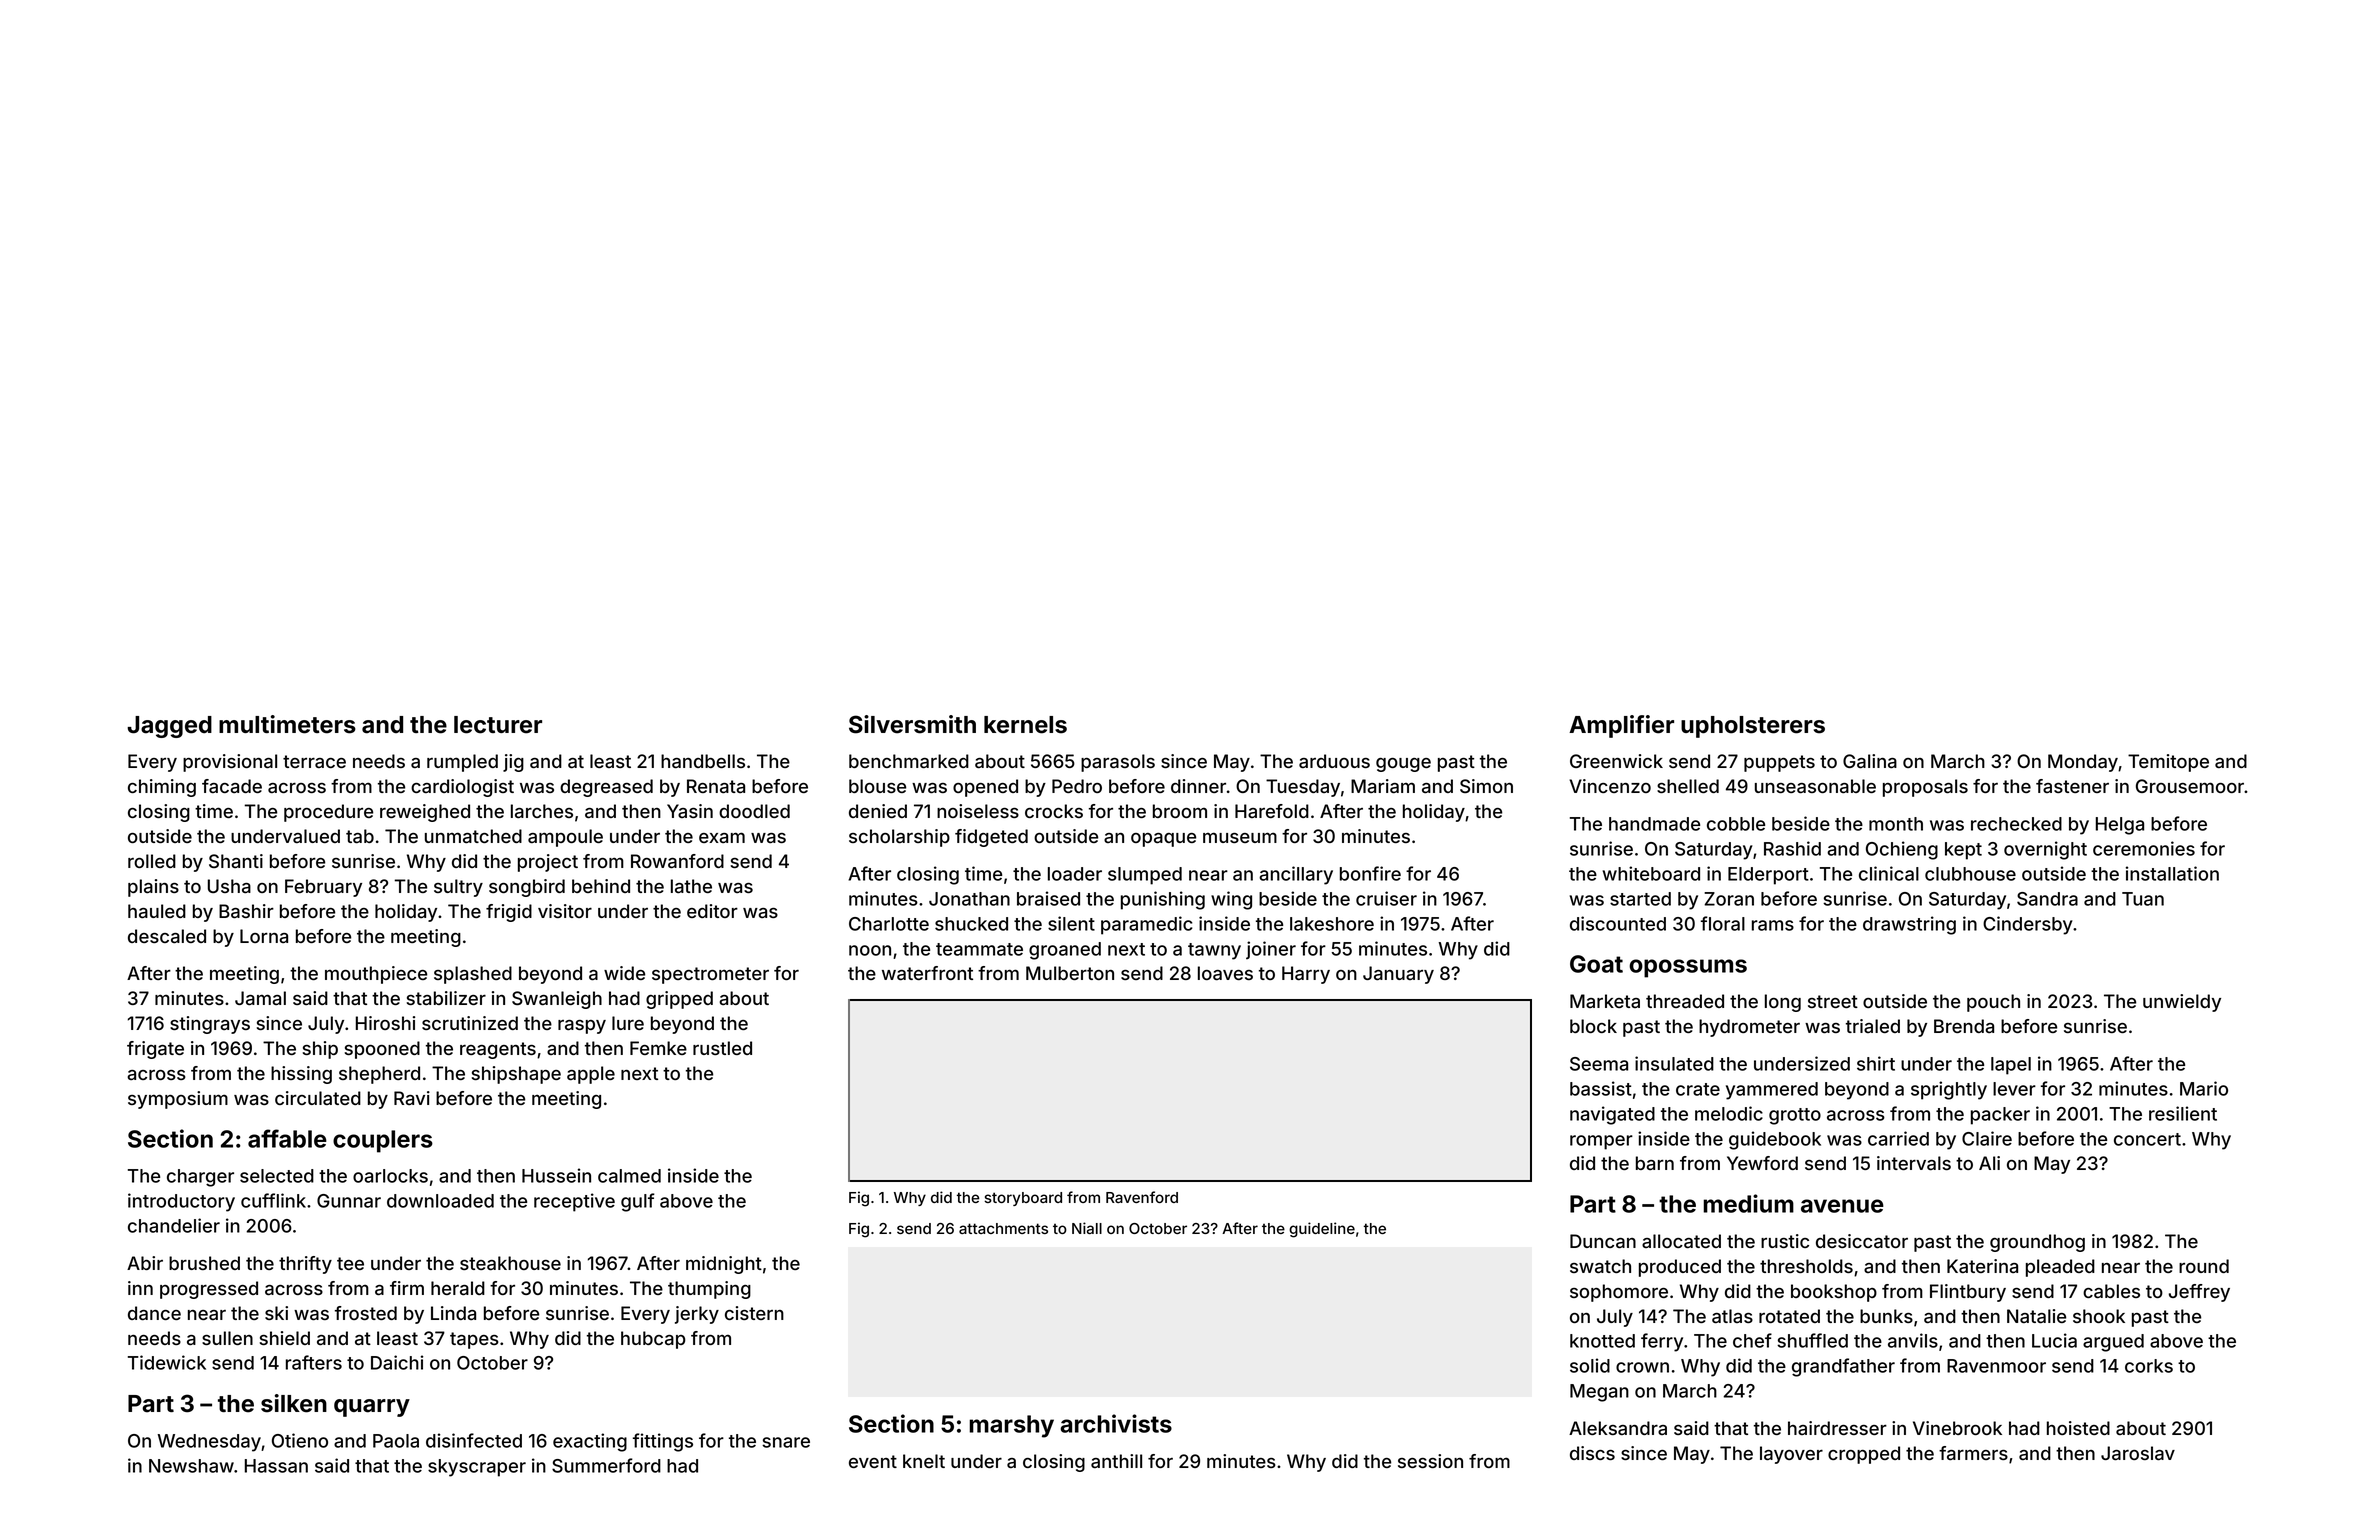  Describe the element at coordinates (1087, 1228) in the document. I see `Niall` at that location.
